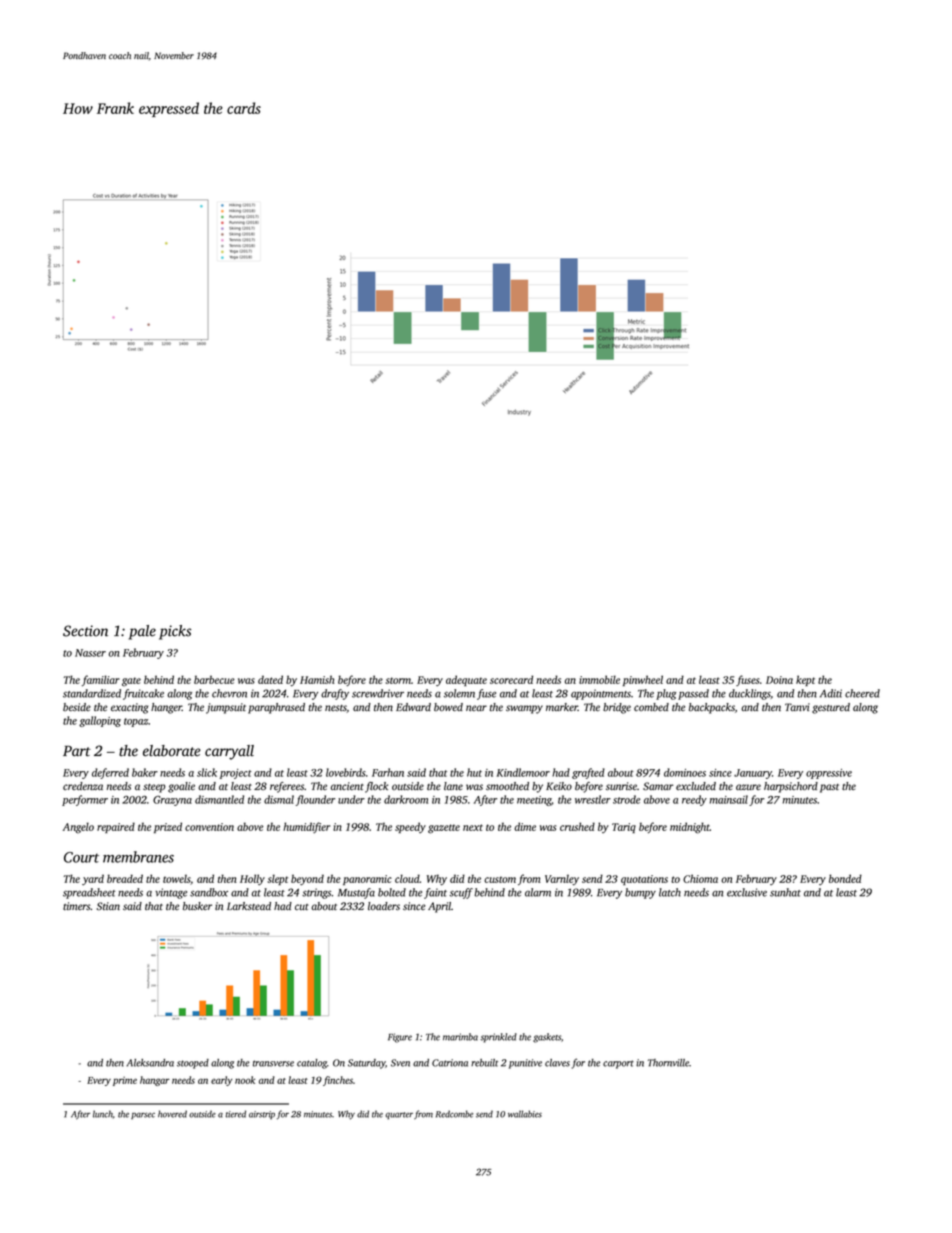  What do you see at coordinates (747, 892) in the screenshot?
I see `exclusive` at bounding box center [747, 892].
